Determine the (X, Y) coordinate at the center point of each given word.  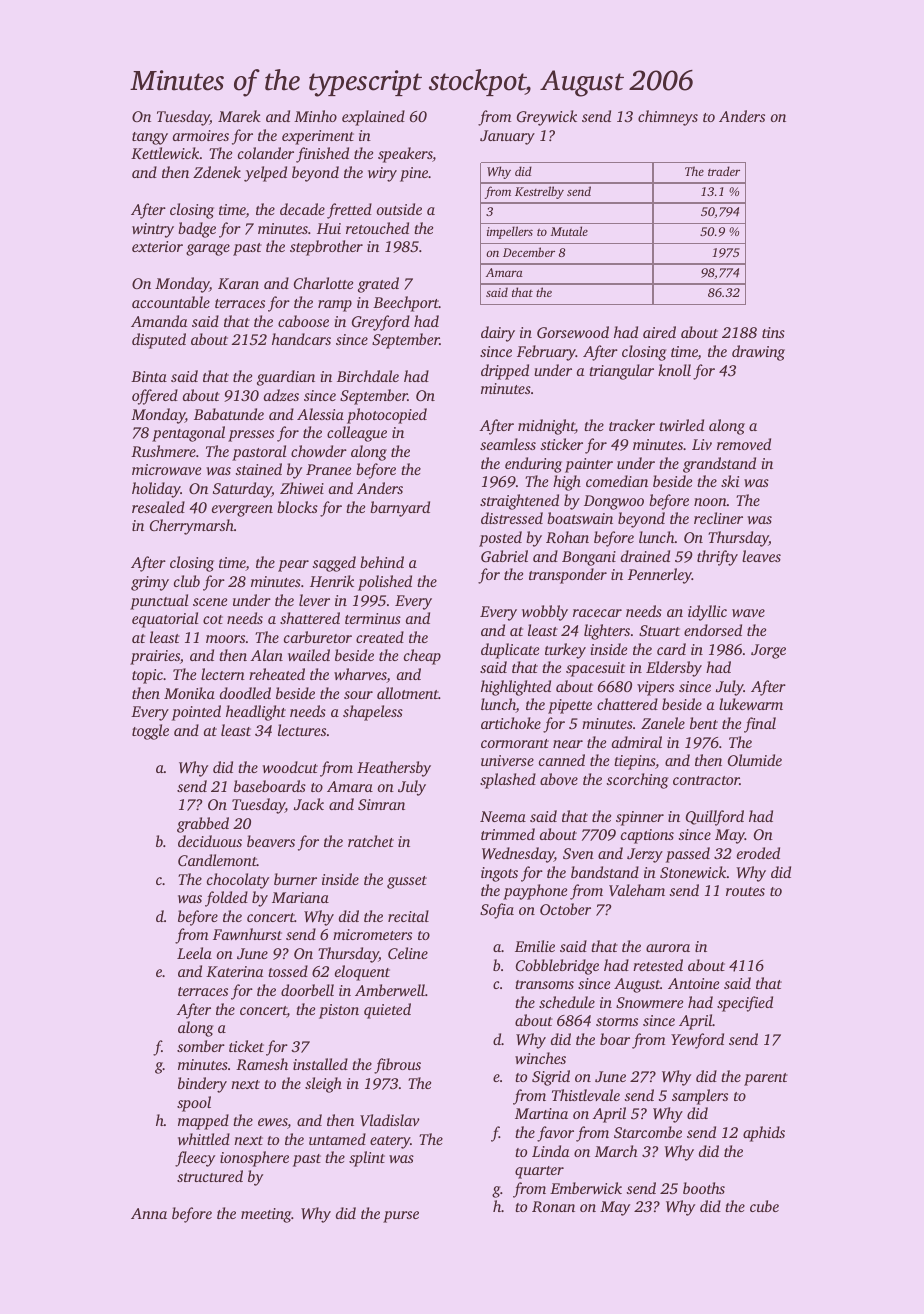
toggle (150, 732)
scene (210, 602)
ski (730, 481)
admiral (637, 742)
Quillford (715, 818)
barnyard (400, 509)
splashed (508, 781)
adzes (281, 395)
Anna (149, 1213)
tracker (632, 425)
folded (226, 899)
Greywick (547, 118)
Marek (239, 116)
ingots (499, 874)
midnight (546, 427)
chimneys (668, 118)
